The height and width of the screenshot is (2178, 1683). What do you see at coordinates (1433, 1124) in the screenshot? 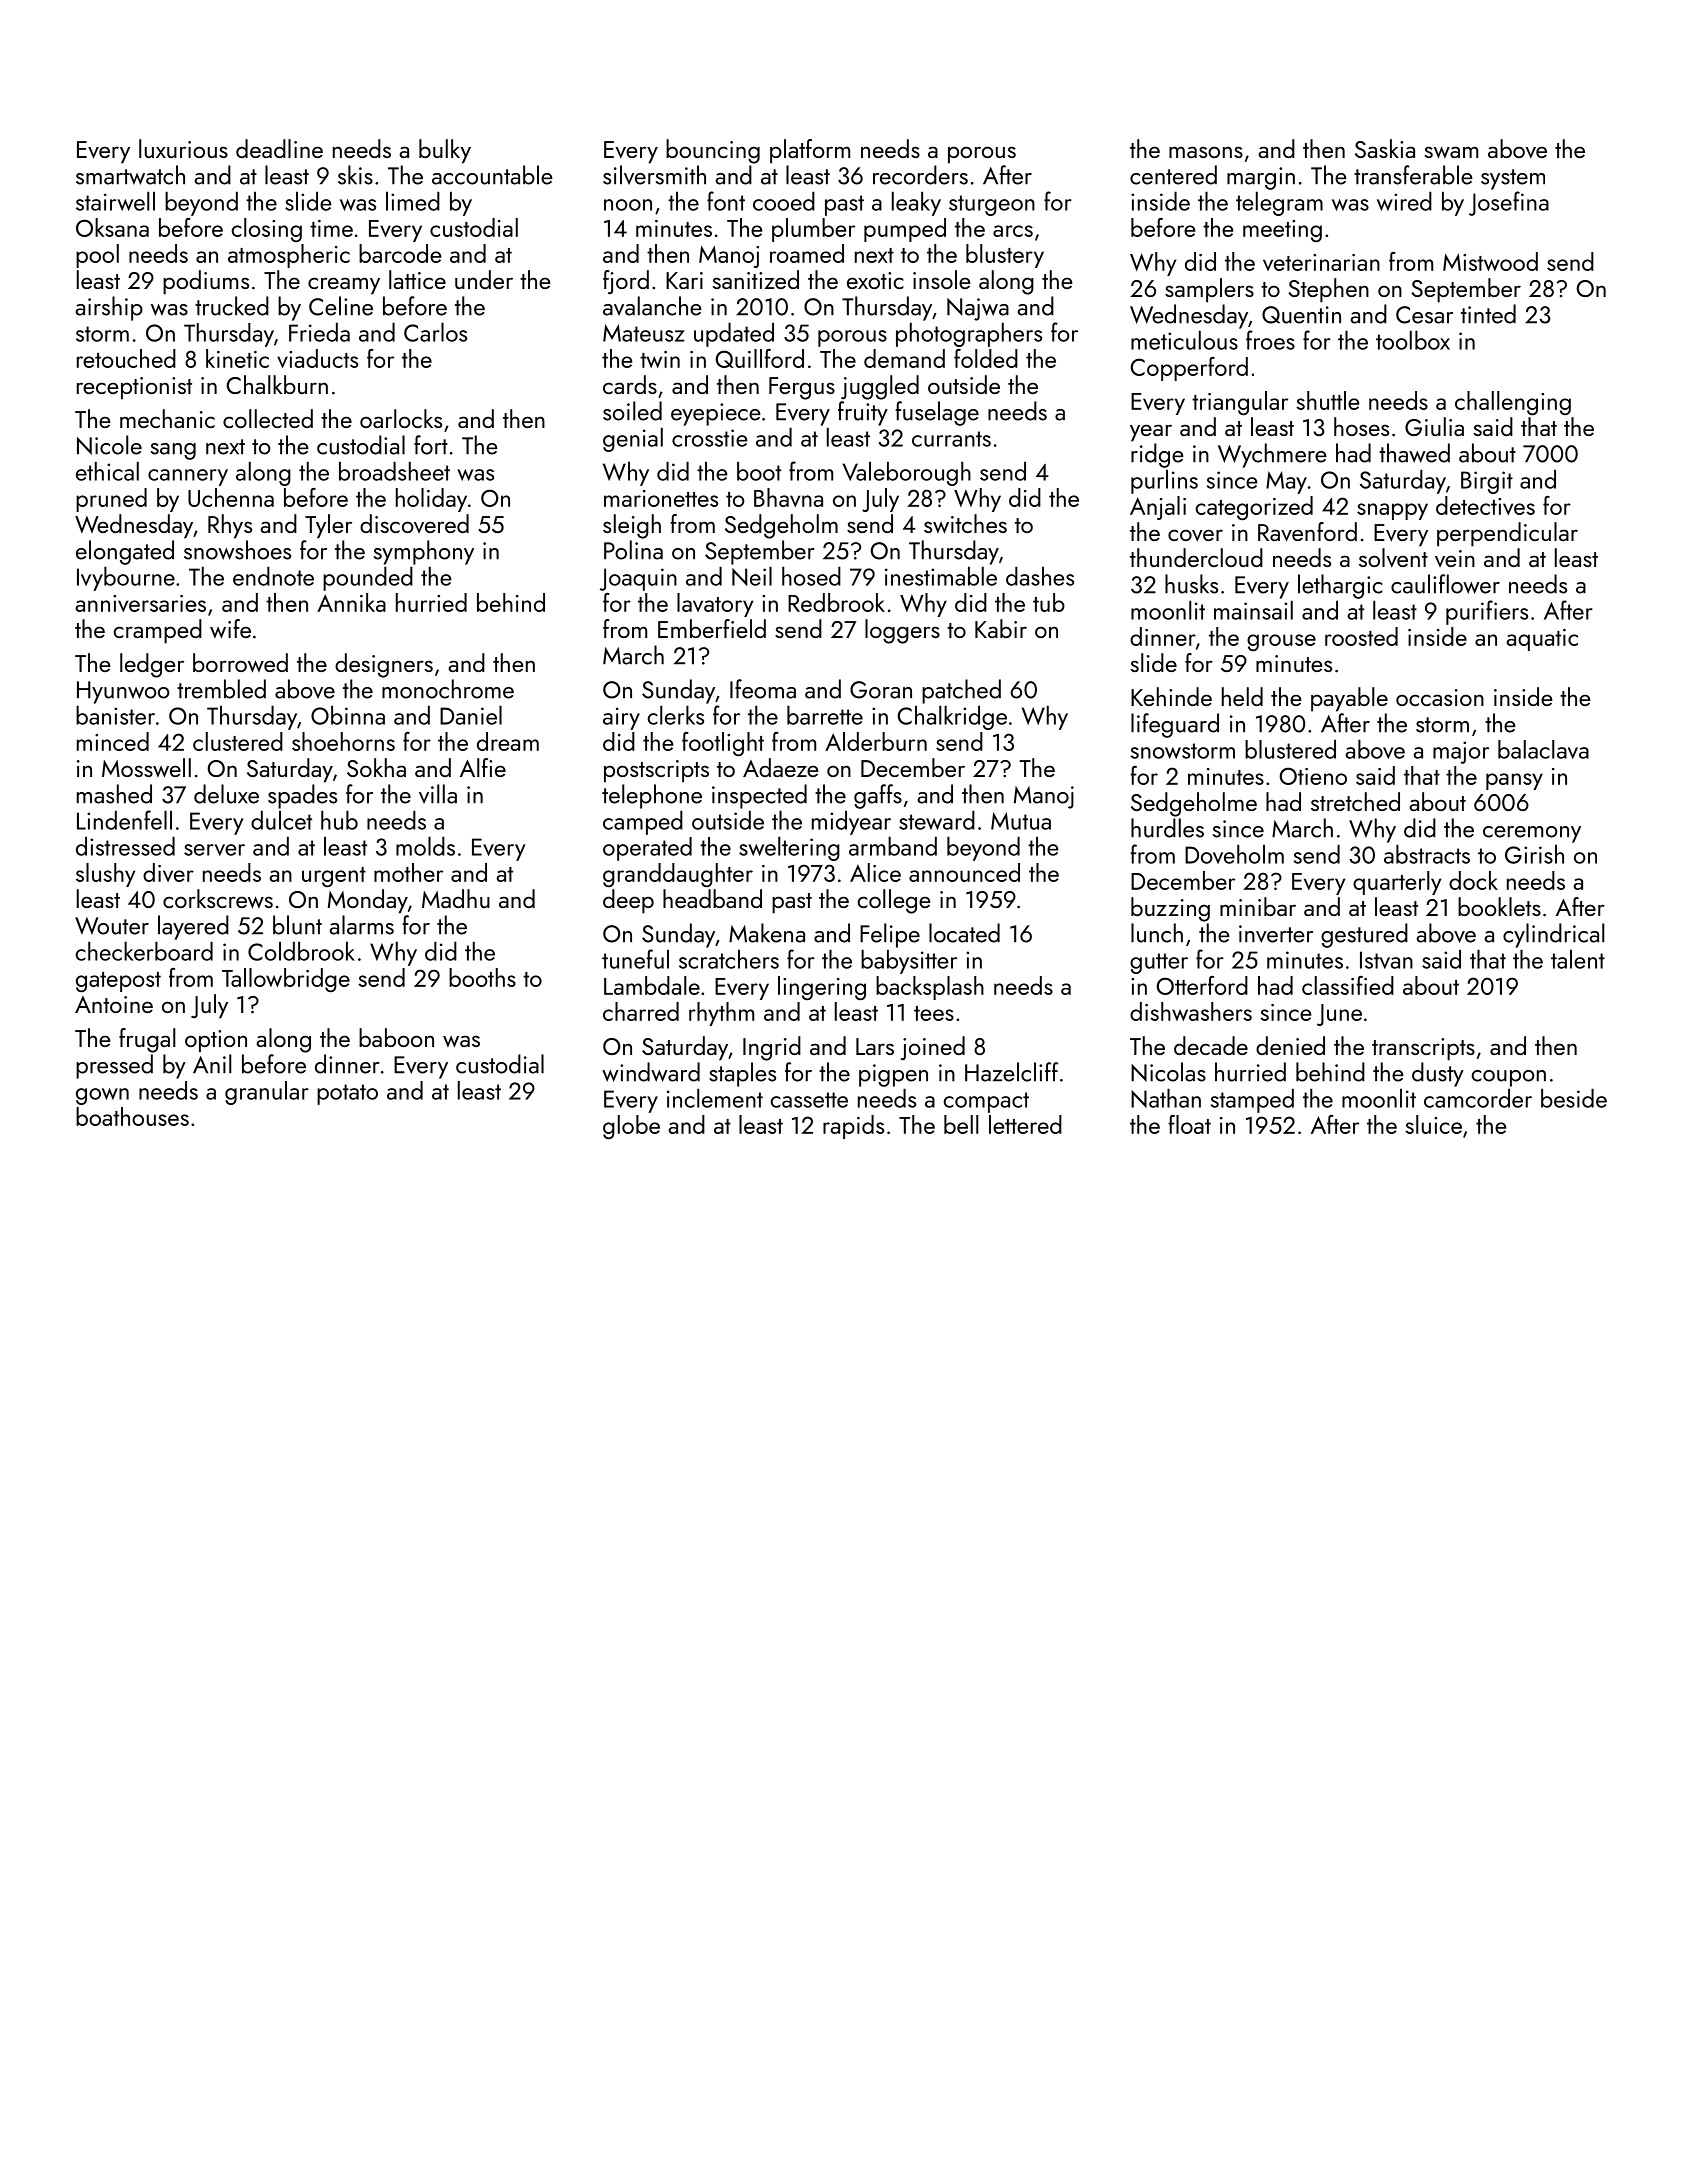
I see `sluice` at bounding box center [1433, 1124].
